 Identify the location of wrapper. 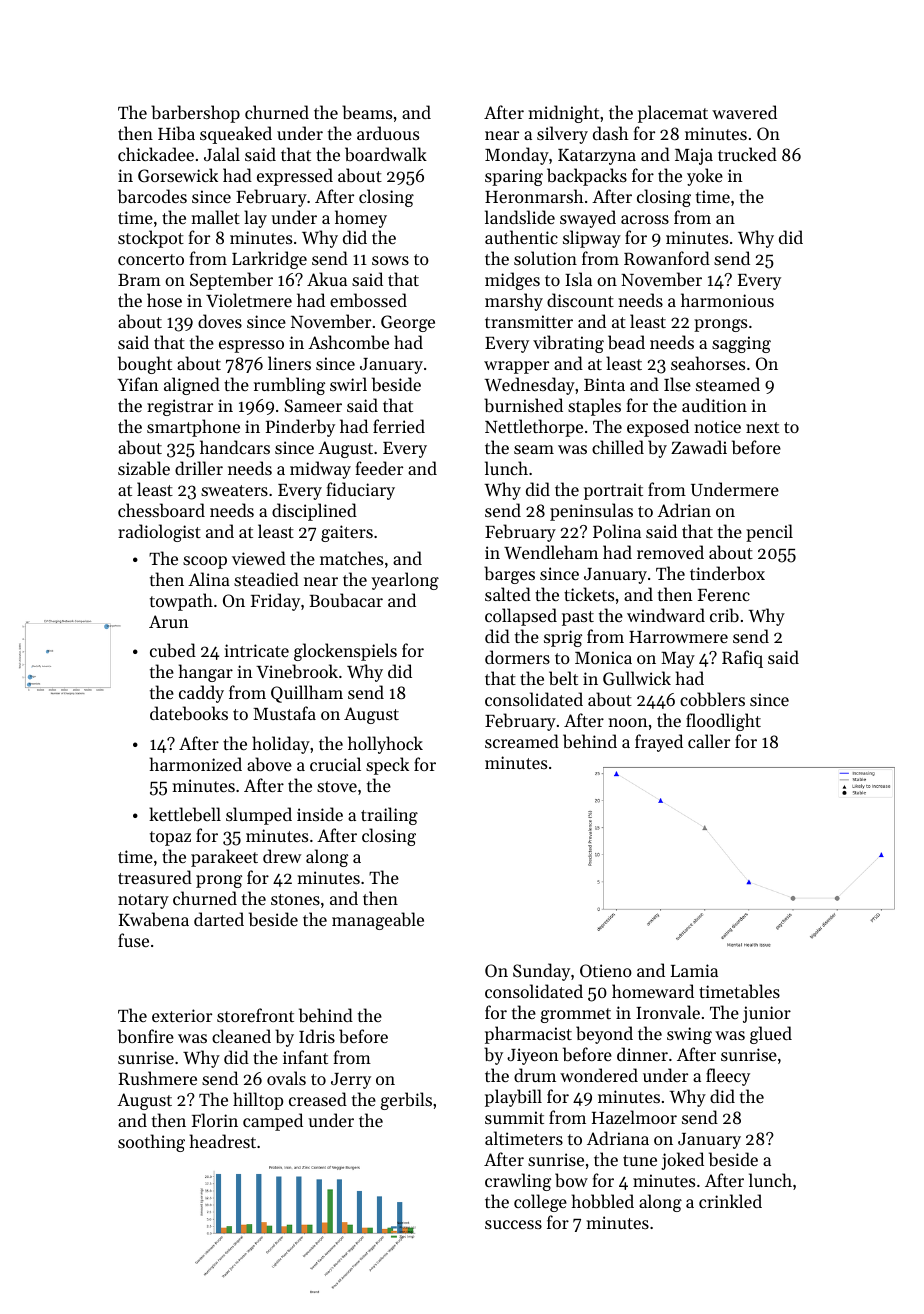
(516, 367).
